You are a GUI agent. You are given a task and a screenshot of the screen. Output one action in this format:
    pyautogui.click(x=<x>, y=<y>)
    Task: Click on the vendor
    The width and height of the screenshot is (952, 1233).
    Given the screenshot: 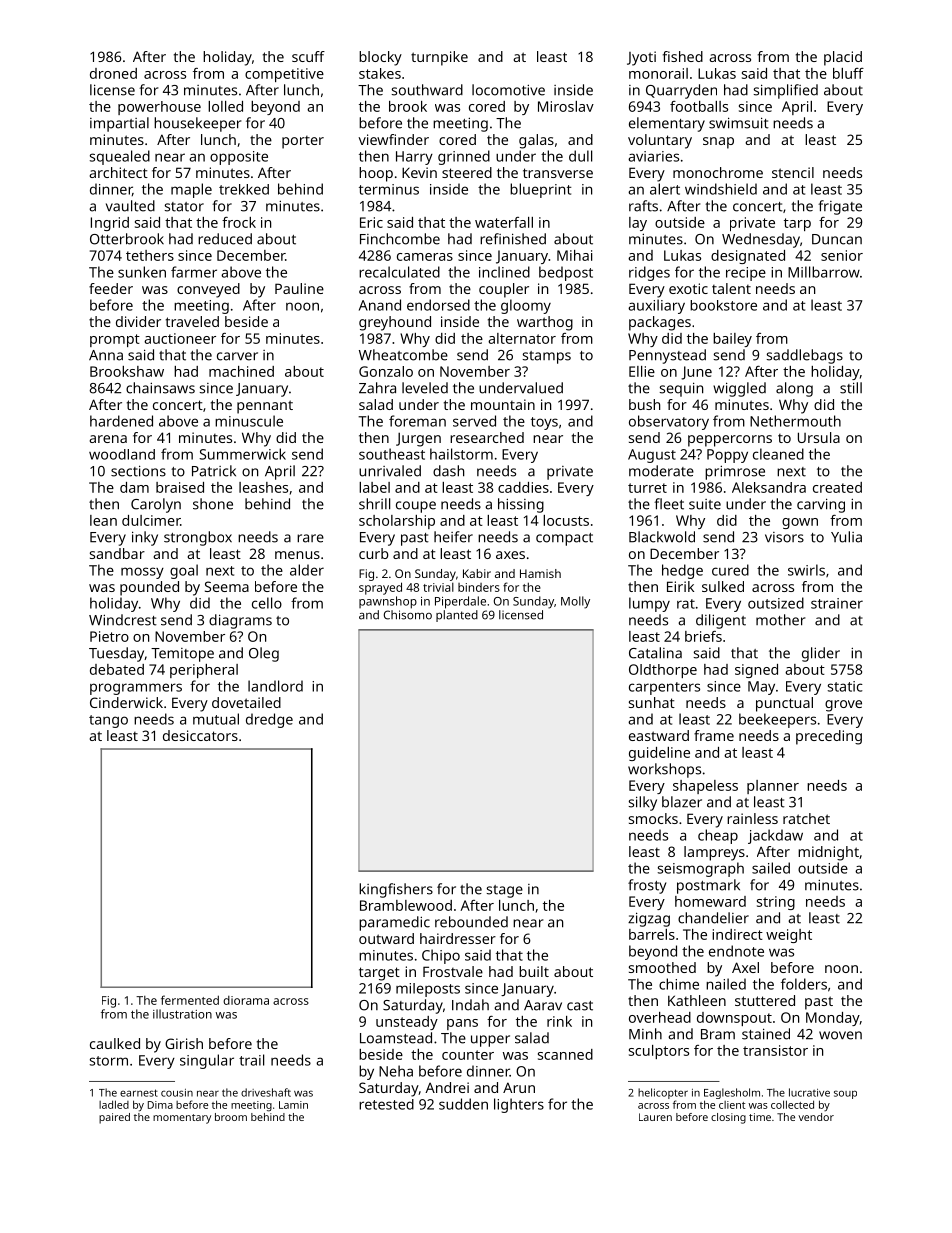 What is the action you would take?
    pyautogui.click(x=816, y=1117)
